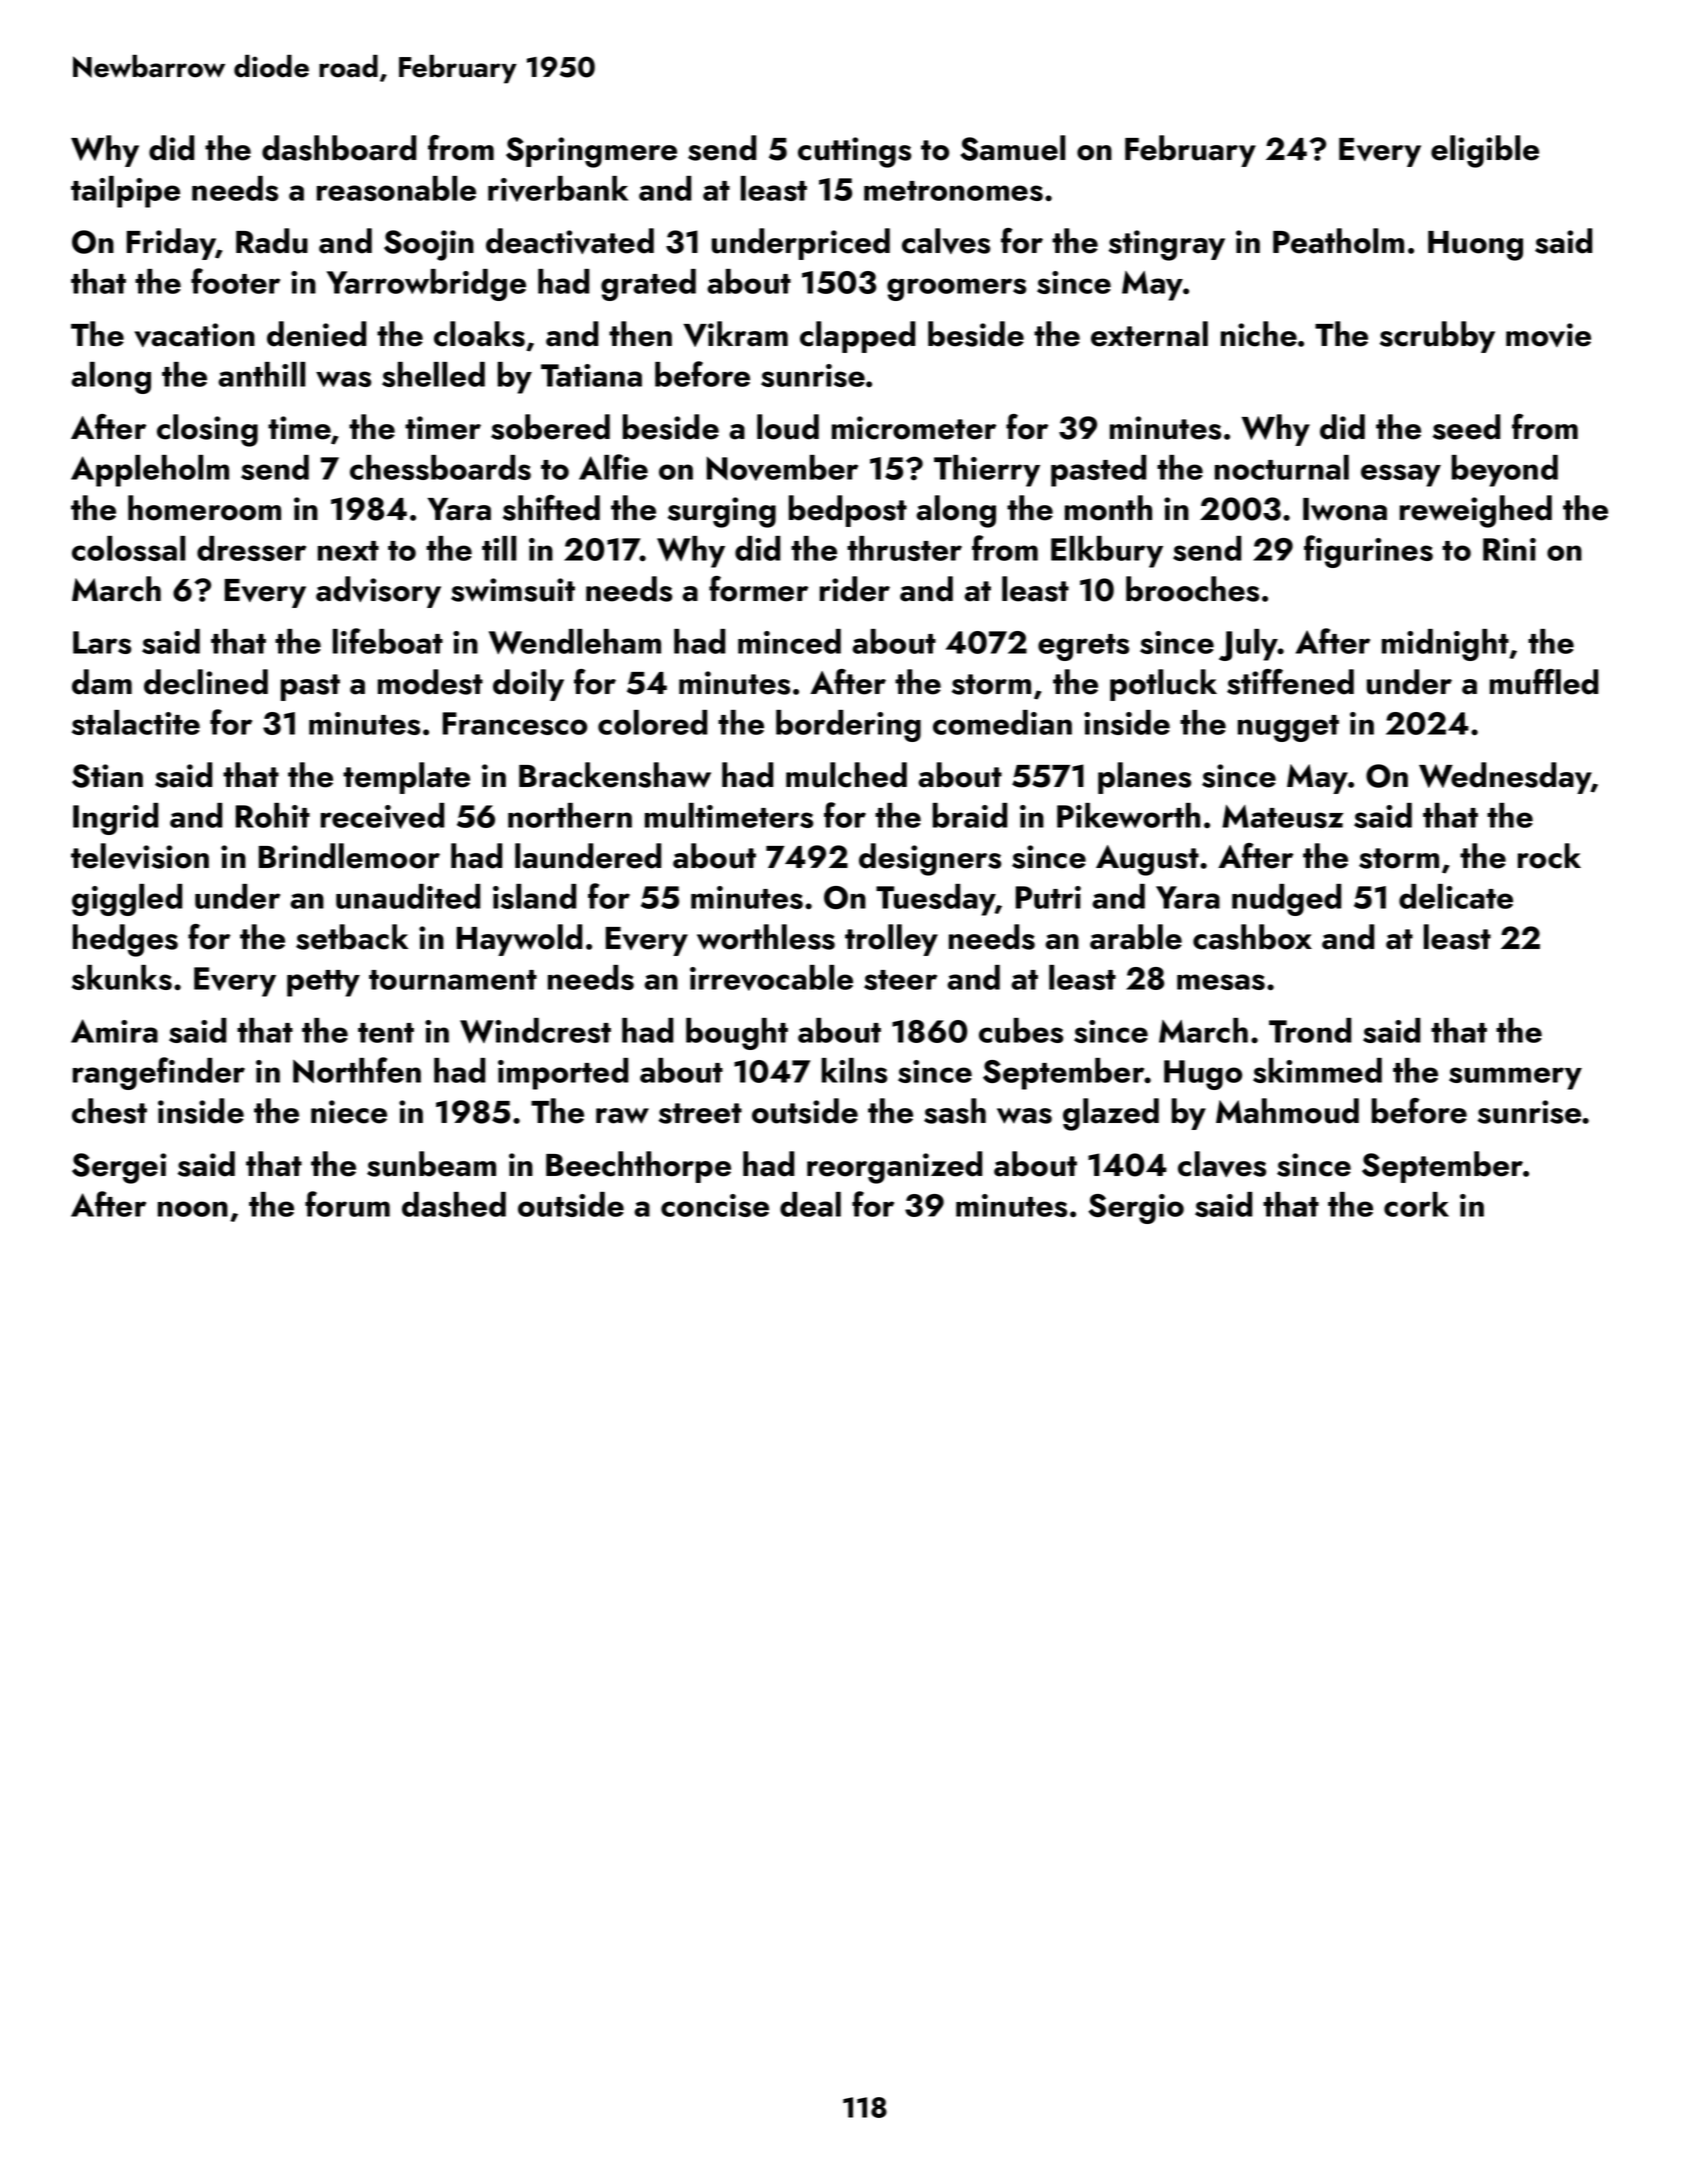 This document has width=1683, height=2178. Describe the element at coordinates (339, 148) in the document. I see `dashboard` at that location.
